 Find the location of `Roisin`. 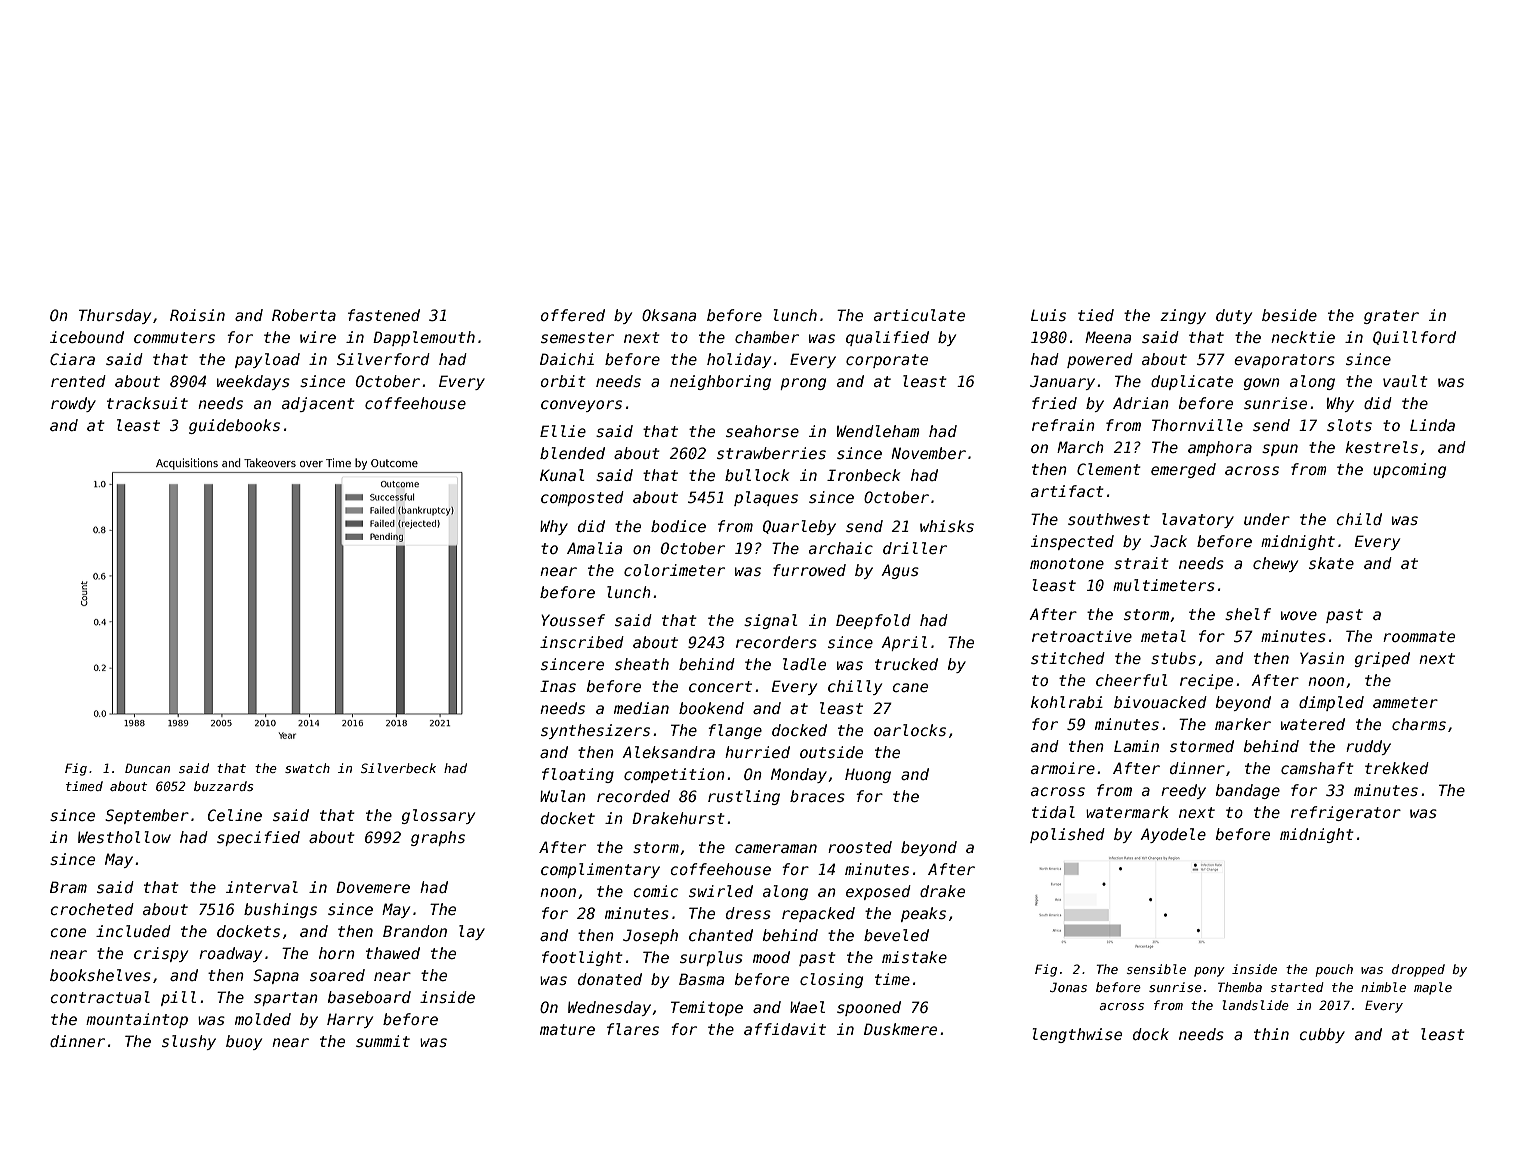

Roisin is located at coordinates (197, 315).
